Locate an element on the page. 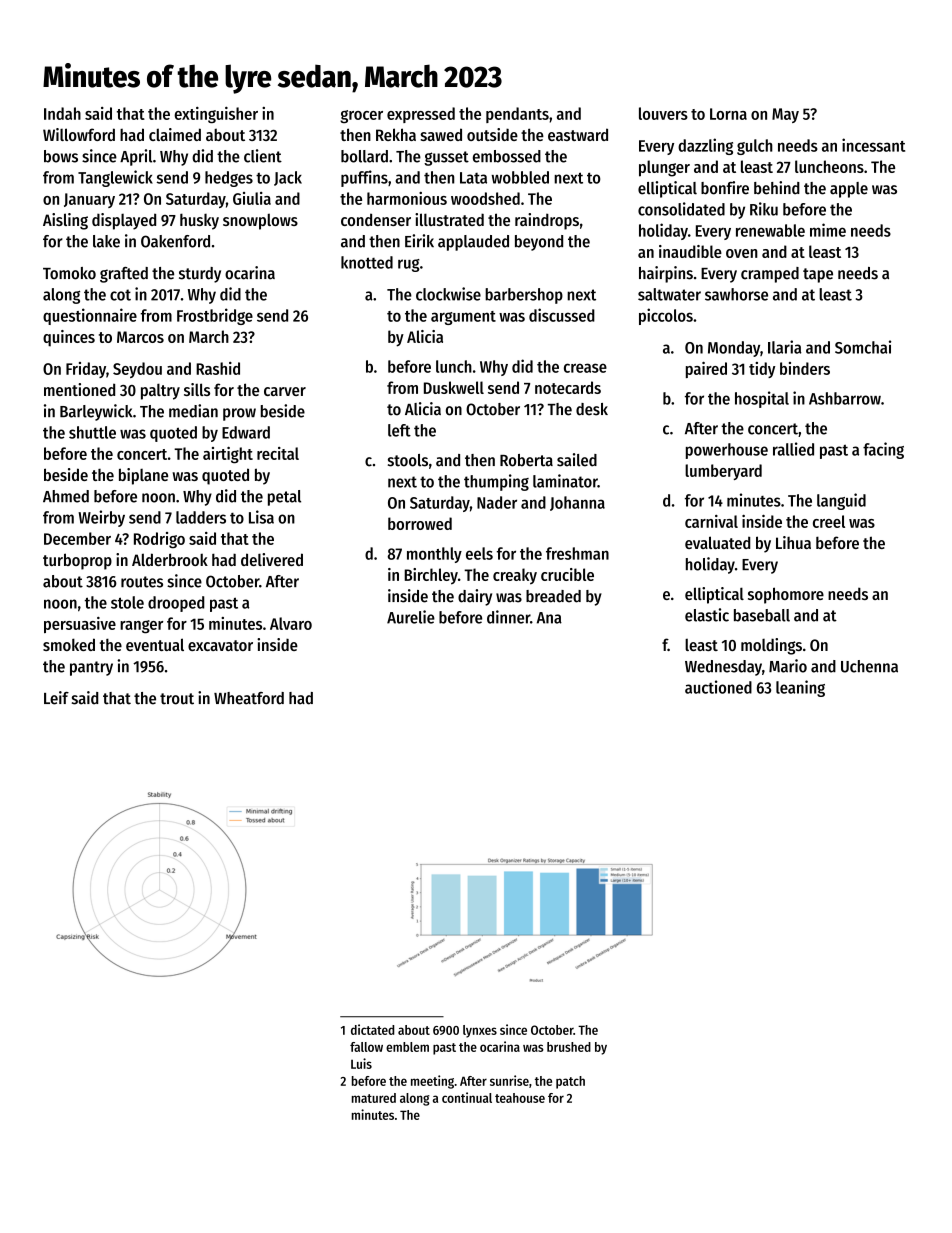 This image has width=952, height=1233. oven is located at coordinates (742, 253).
